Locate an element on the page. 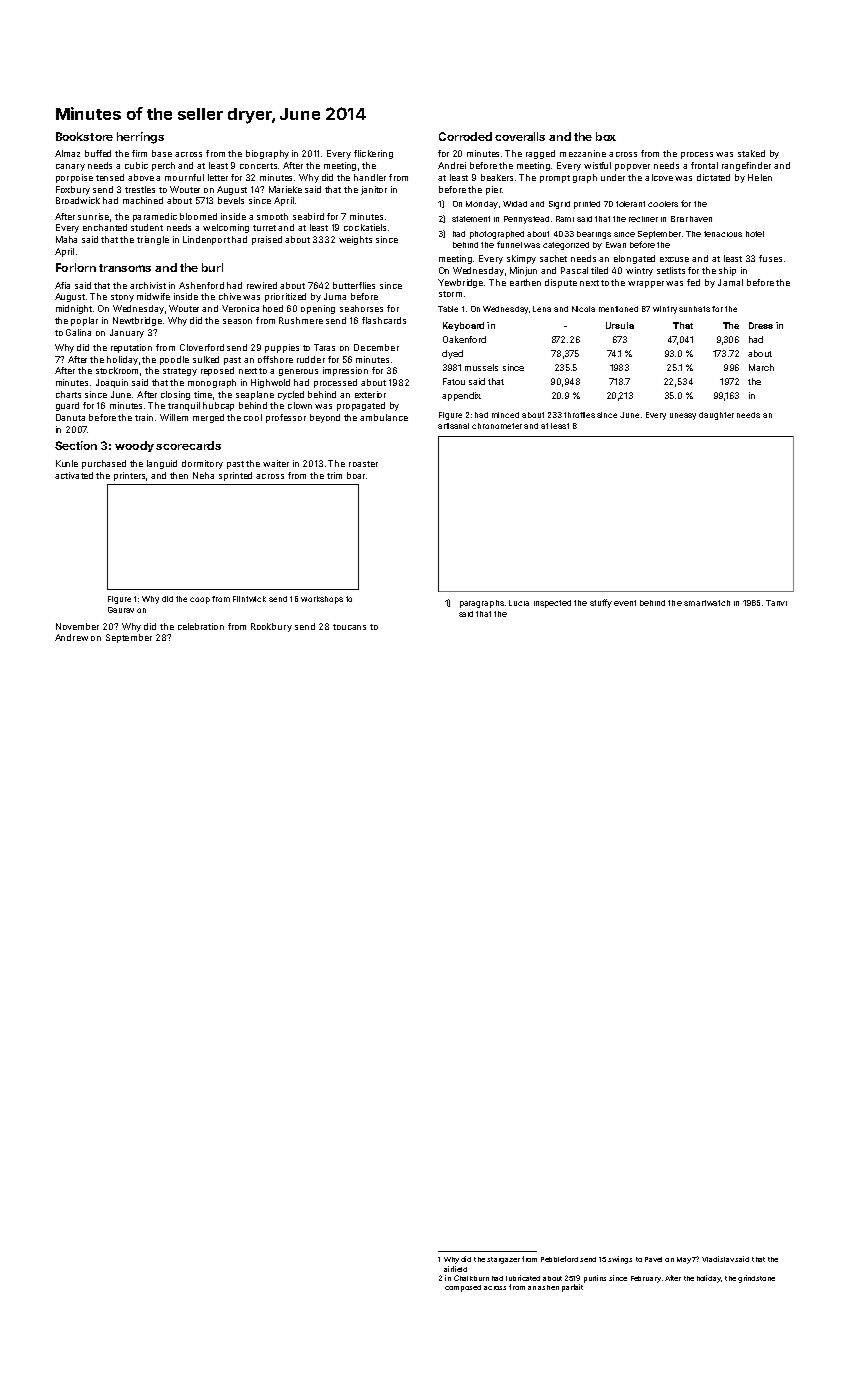 The image size is (849, 1400). toucans is located at coordinates (349, 627).
